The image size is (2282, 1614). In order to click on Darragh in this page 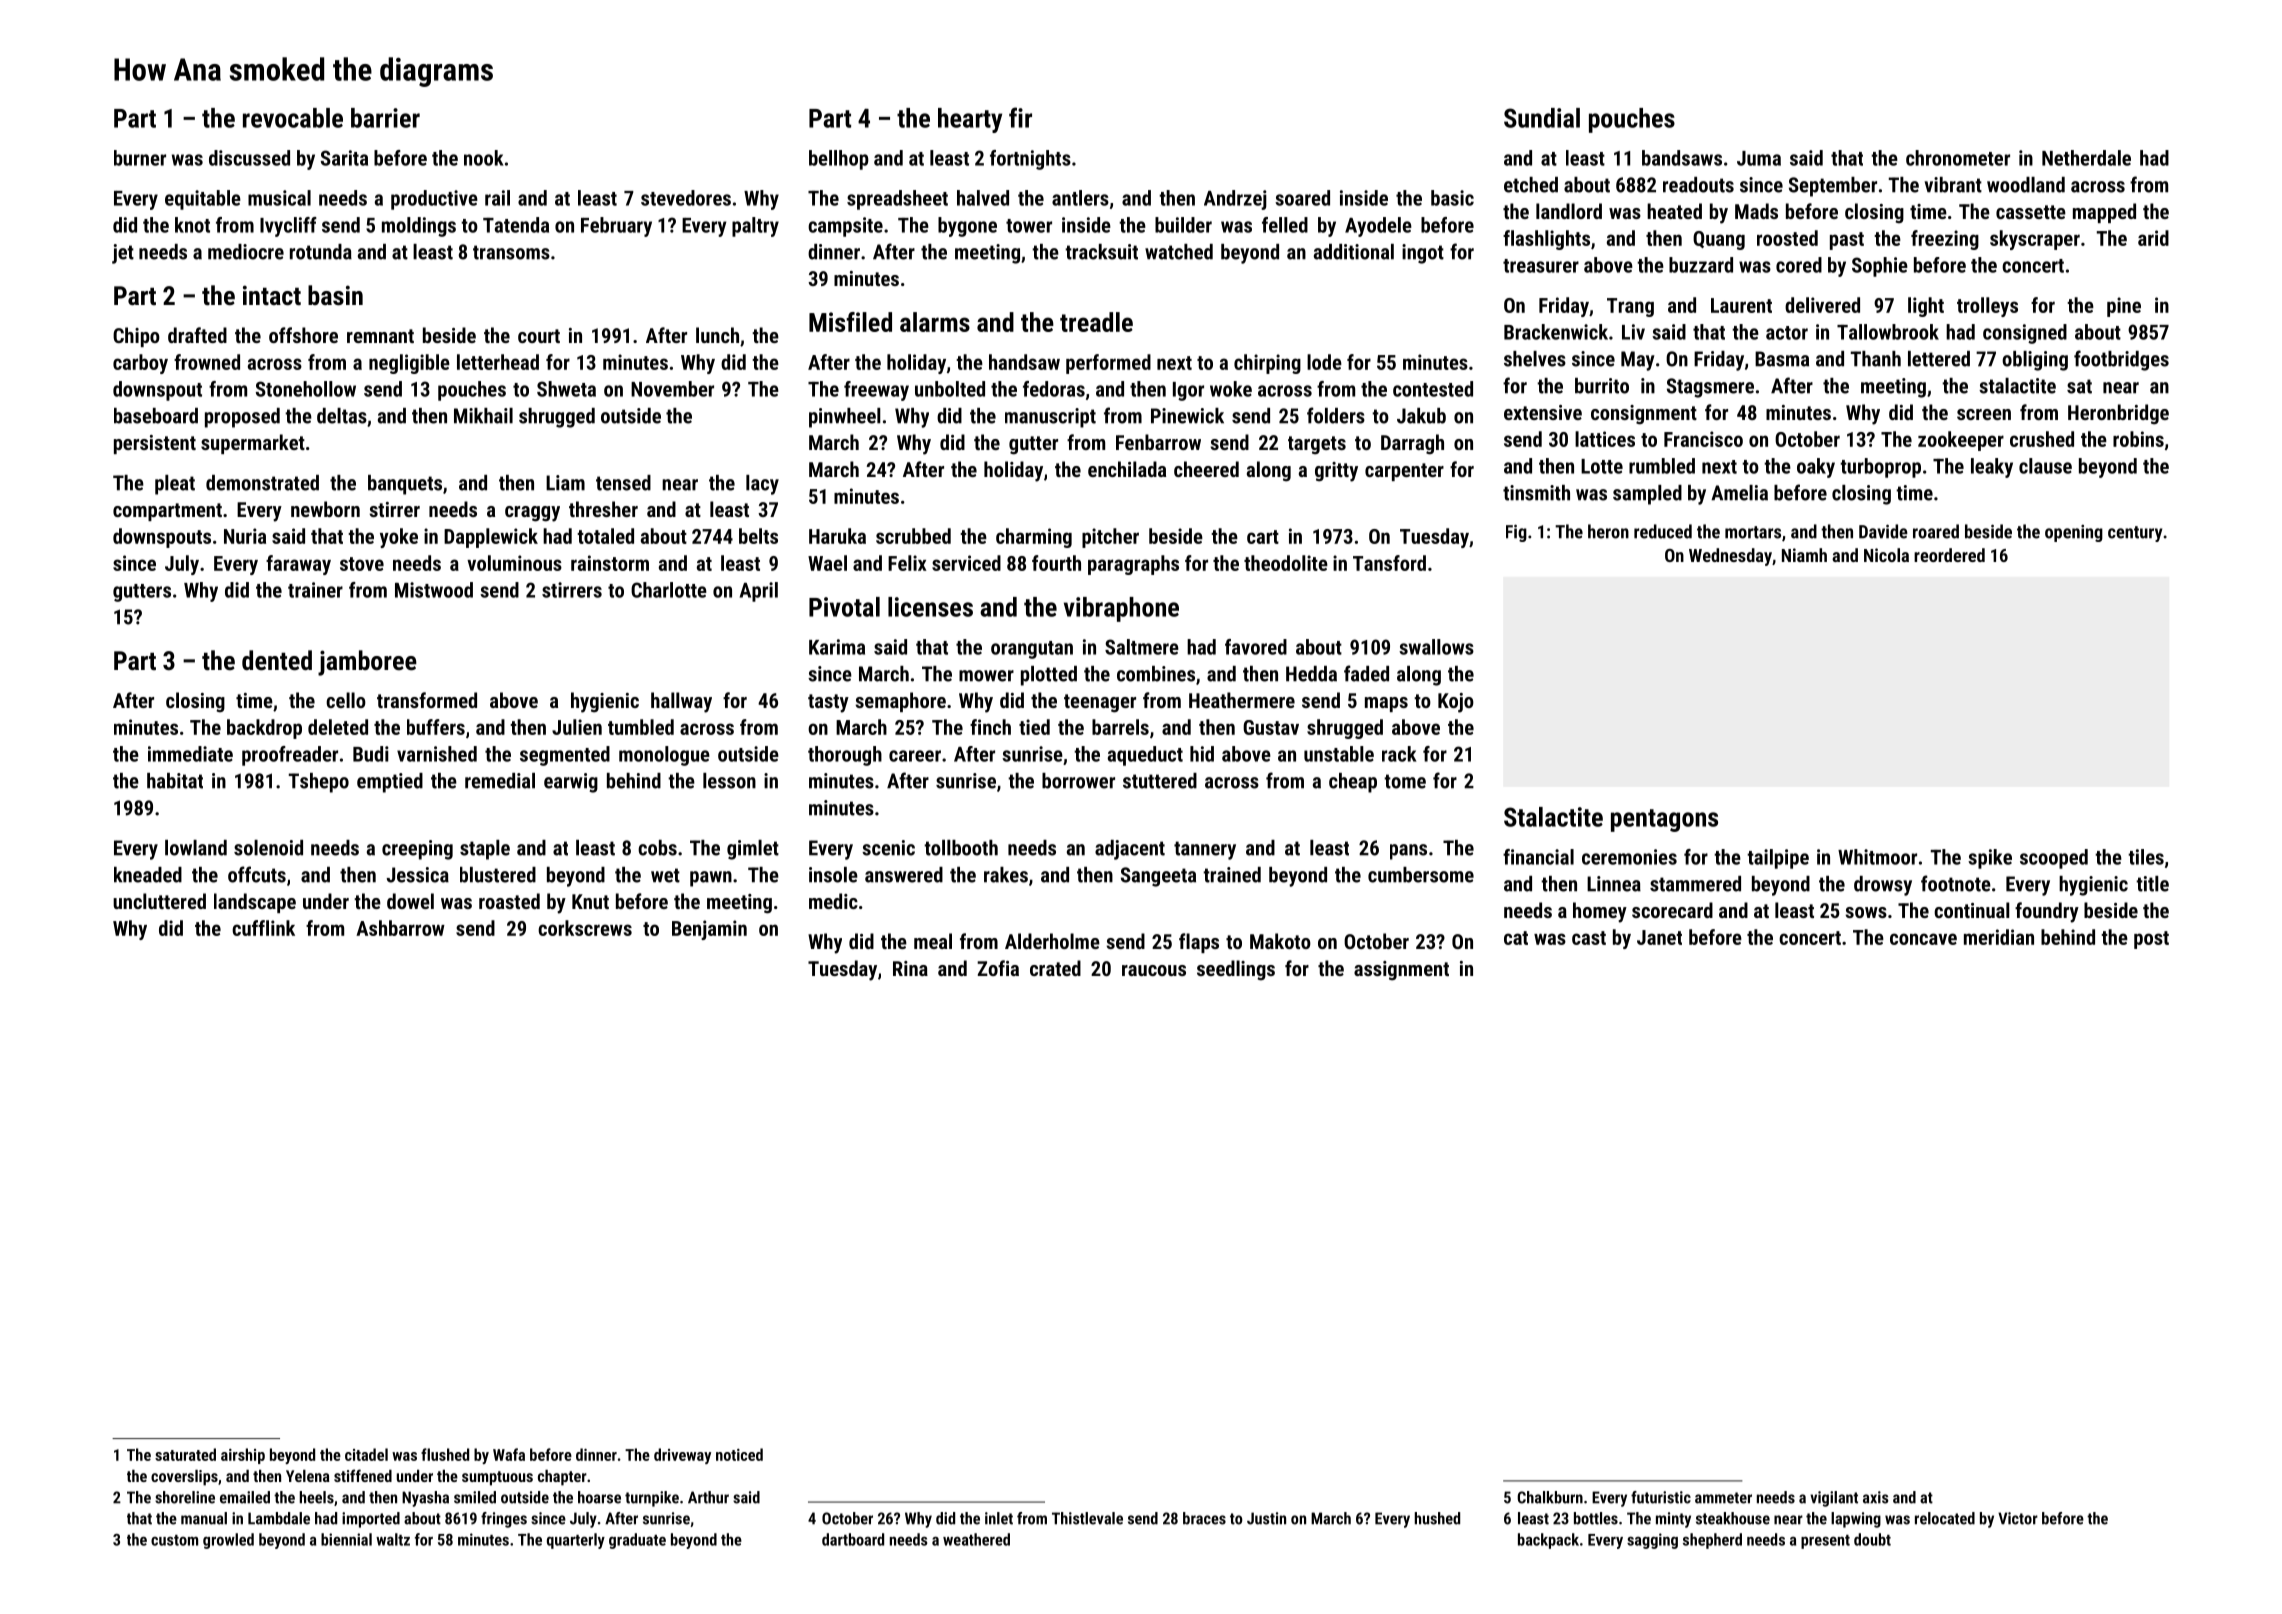, I will do `click(1412, 444)`.
